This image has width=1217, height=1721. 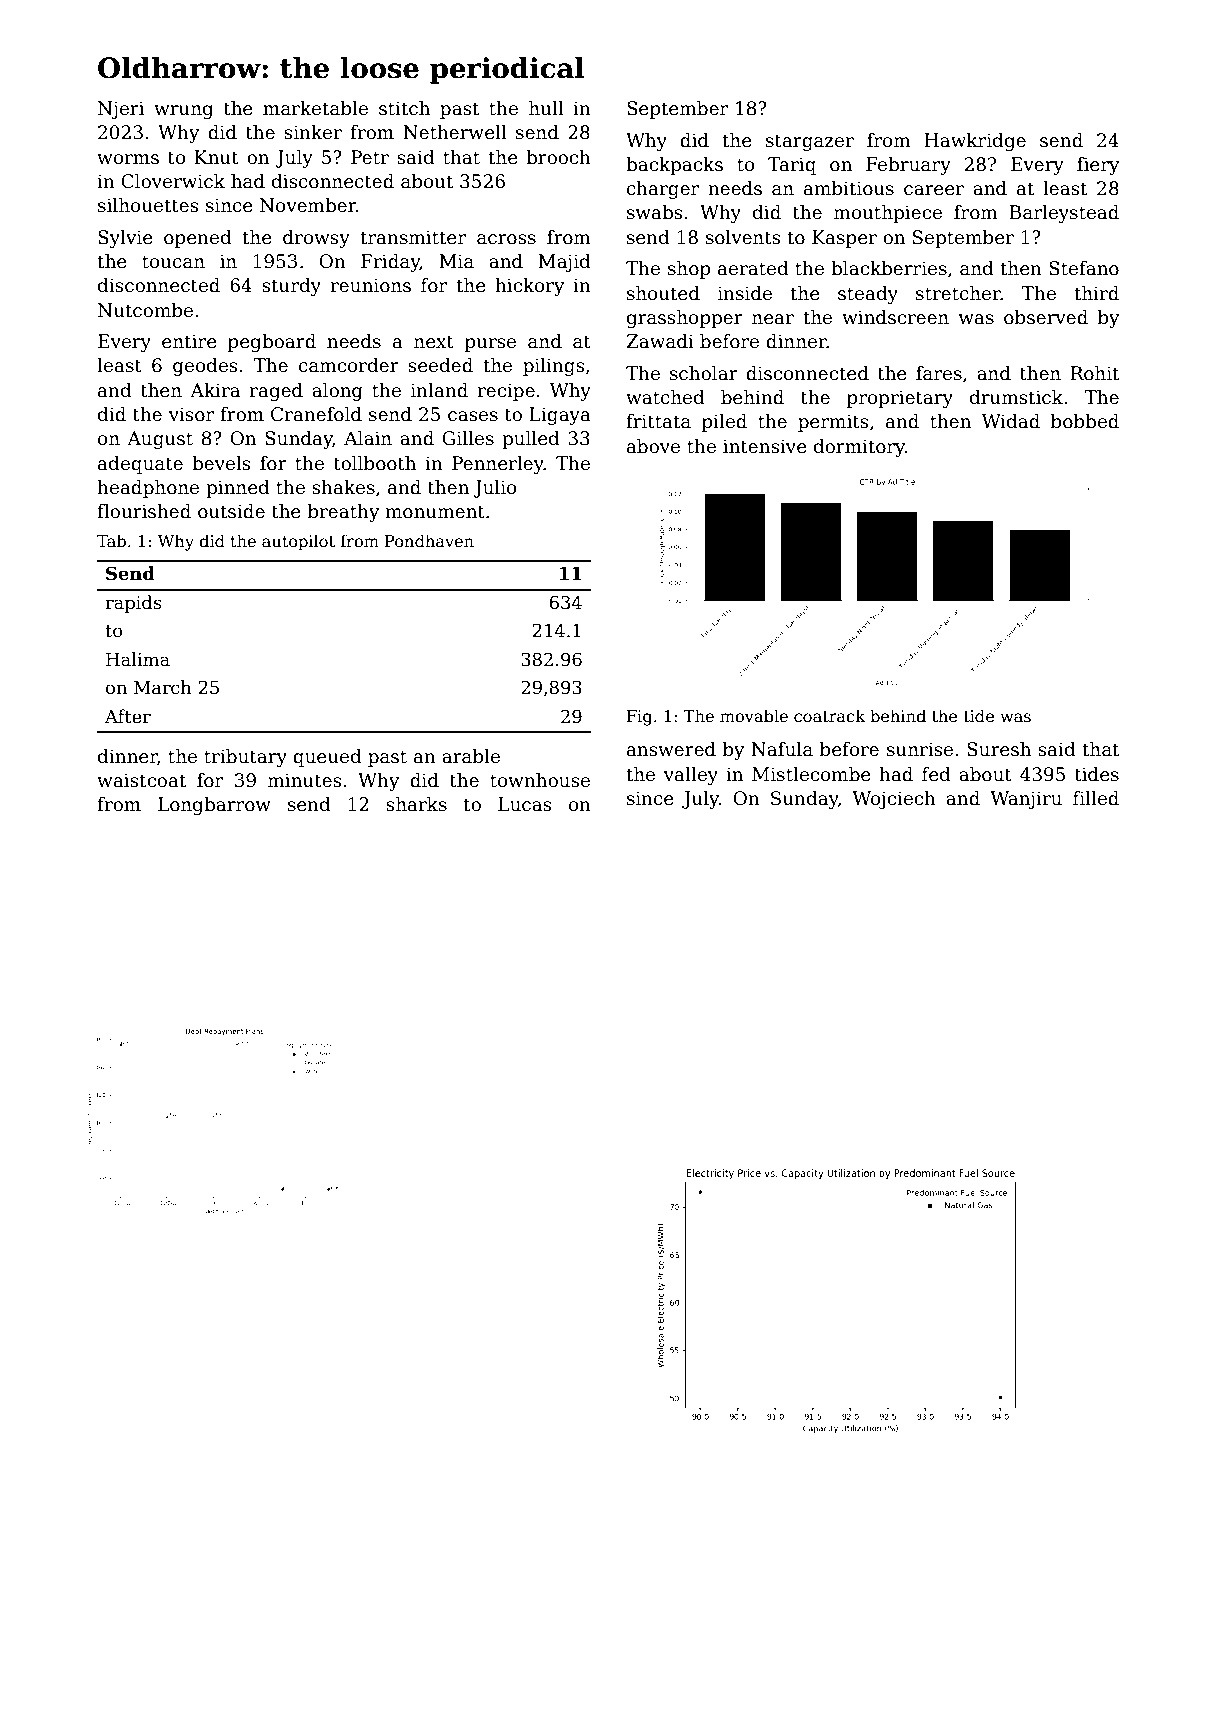 What do you see at coordinates (221, 463) in the image?
I see `bevels` at bounding box center [221, 463].
